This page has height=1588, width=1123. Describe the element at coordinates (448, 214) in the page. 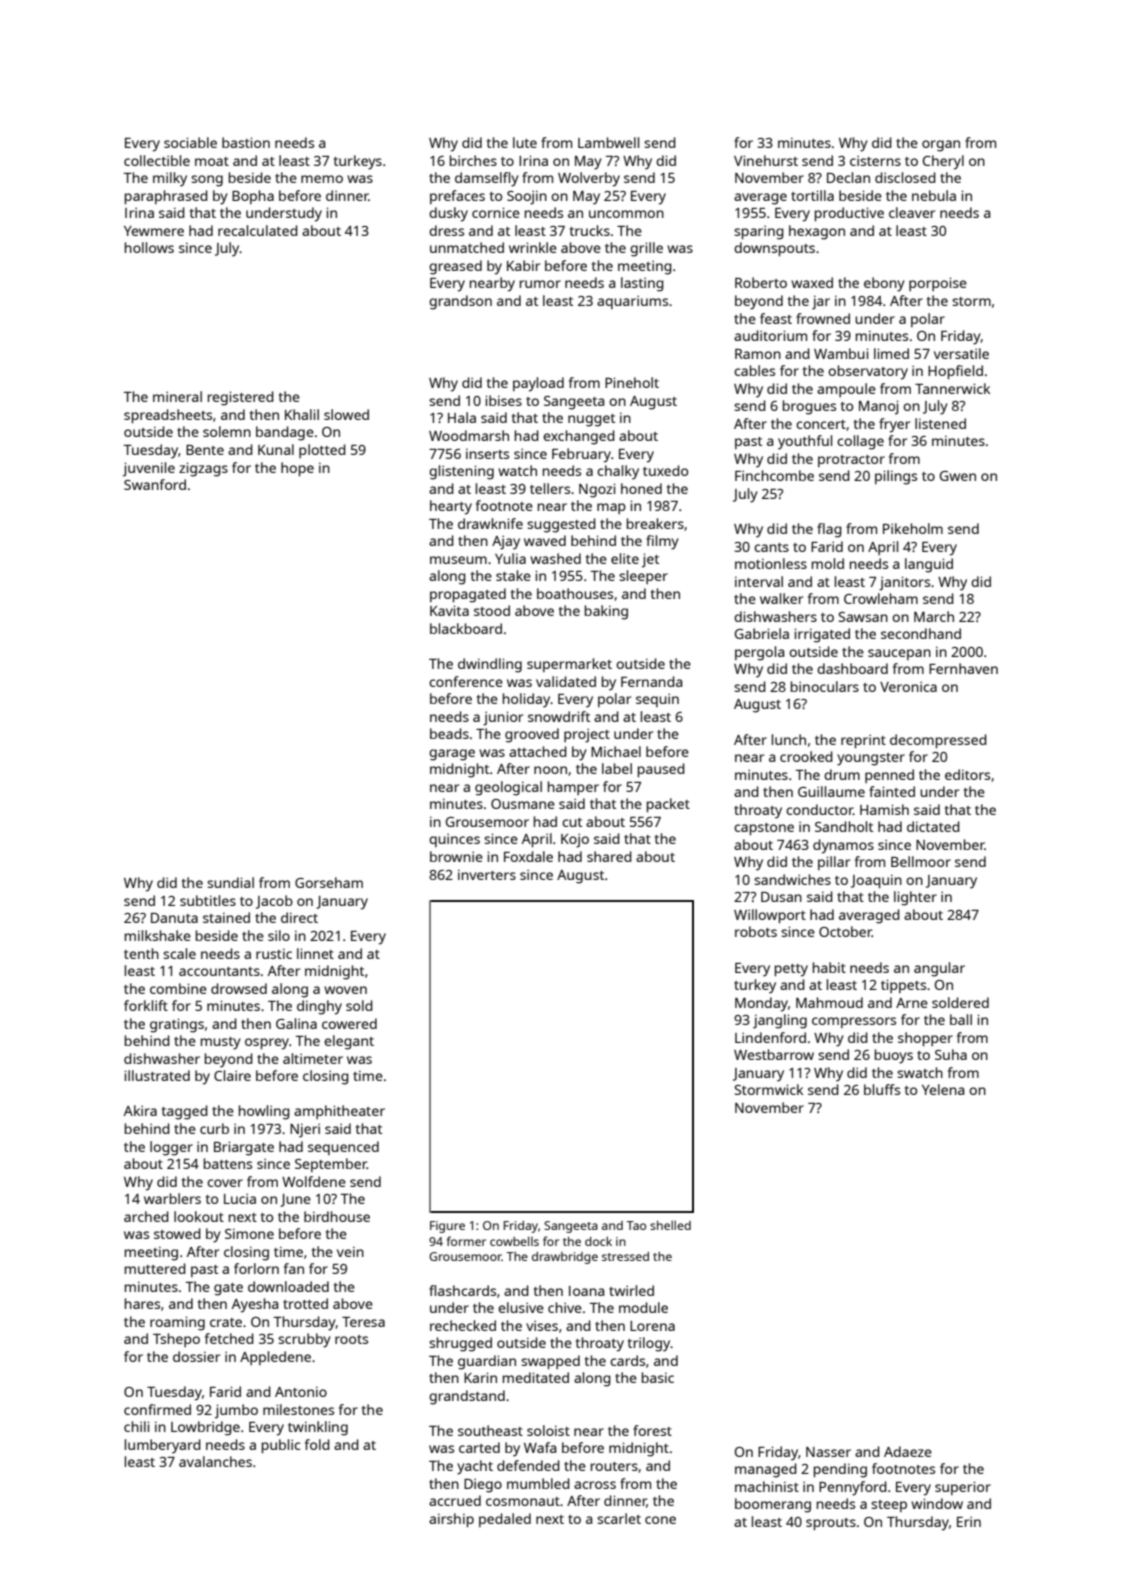

I see `dusky` at that location.
